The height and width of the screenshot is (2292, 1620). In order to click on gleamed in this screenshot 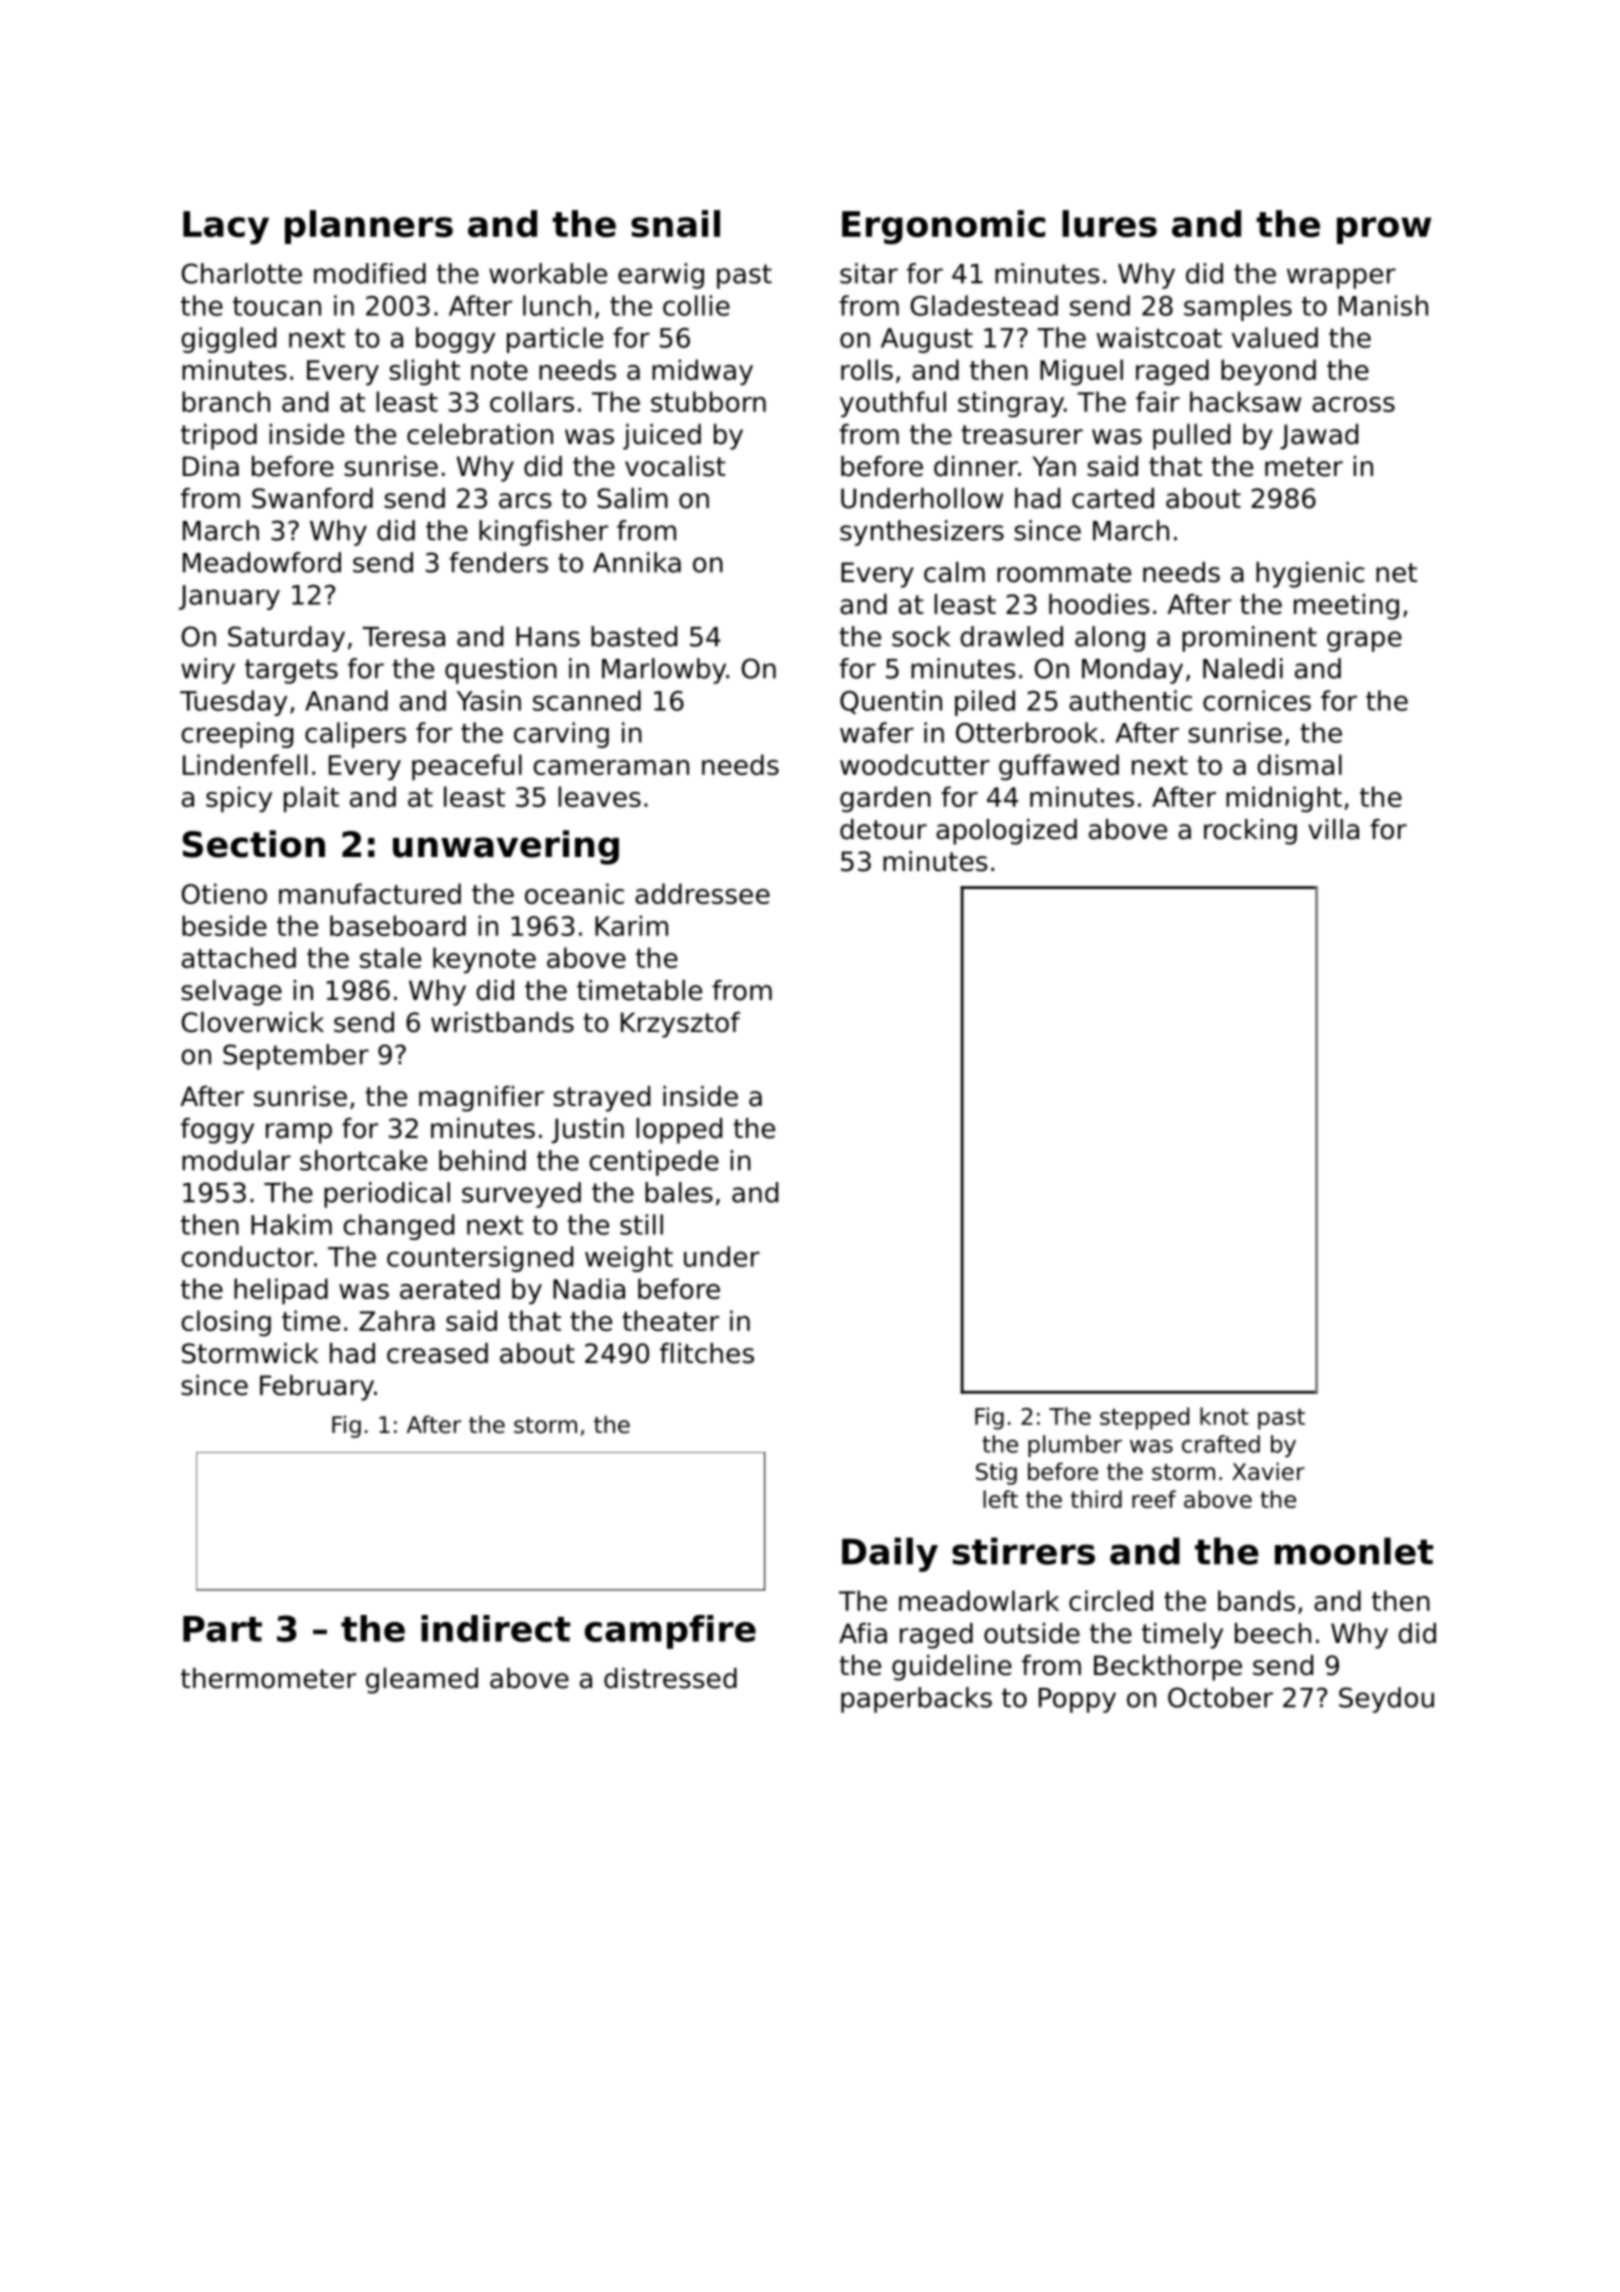, I will do `click(422, 1681)`.
